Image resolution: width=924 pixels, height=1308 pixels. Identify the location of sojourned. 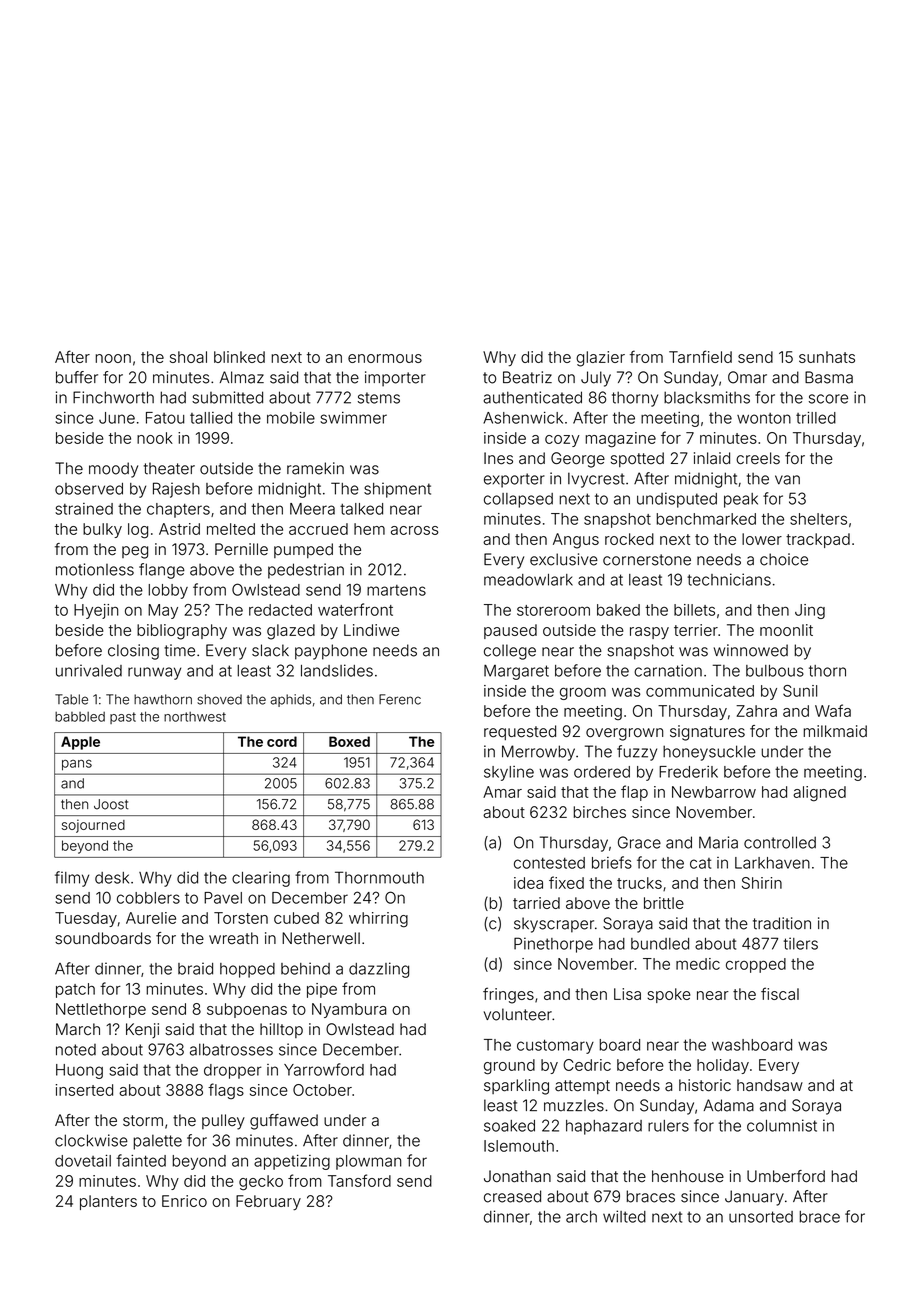
(93, 826).
